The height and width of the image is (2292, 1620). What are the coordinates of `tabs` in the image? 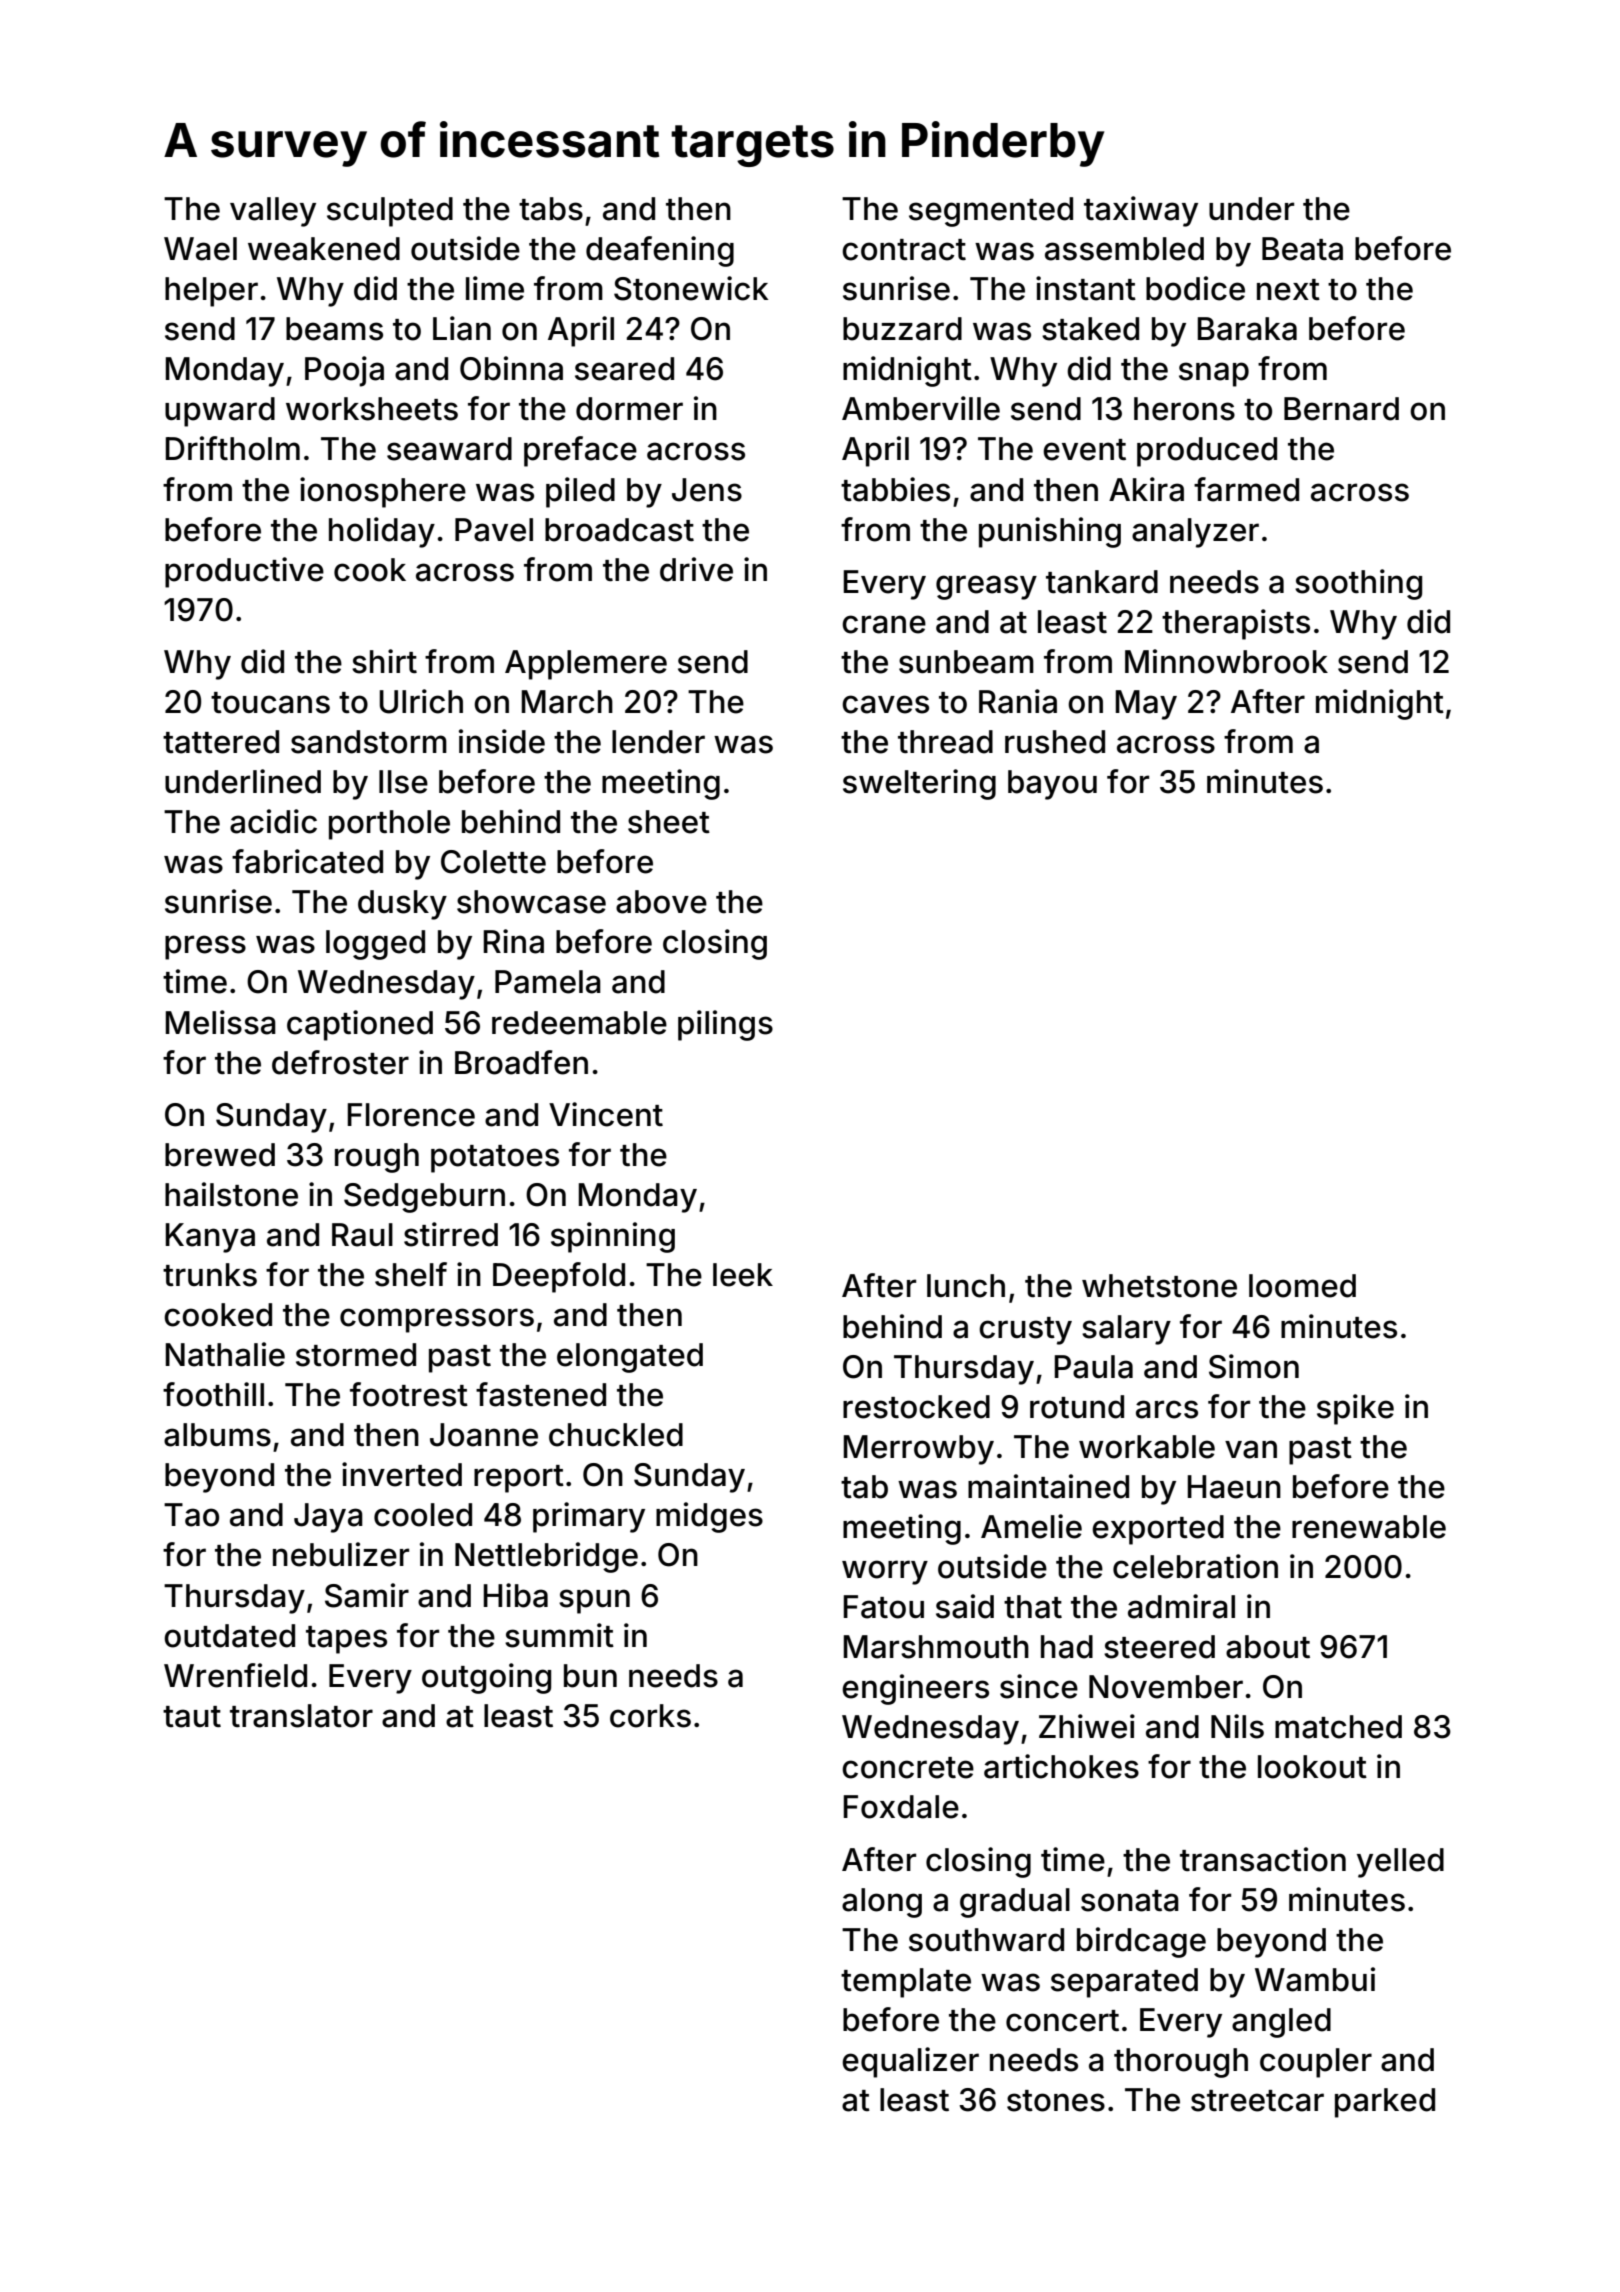 It's located at (551, 209).
